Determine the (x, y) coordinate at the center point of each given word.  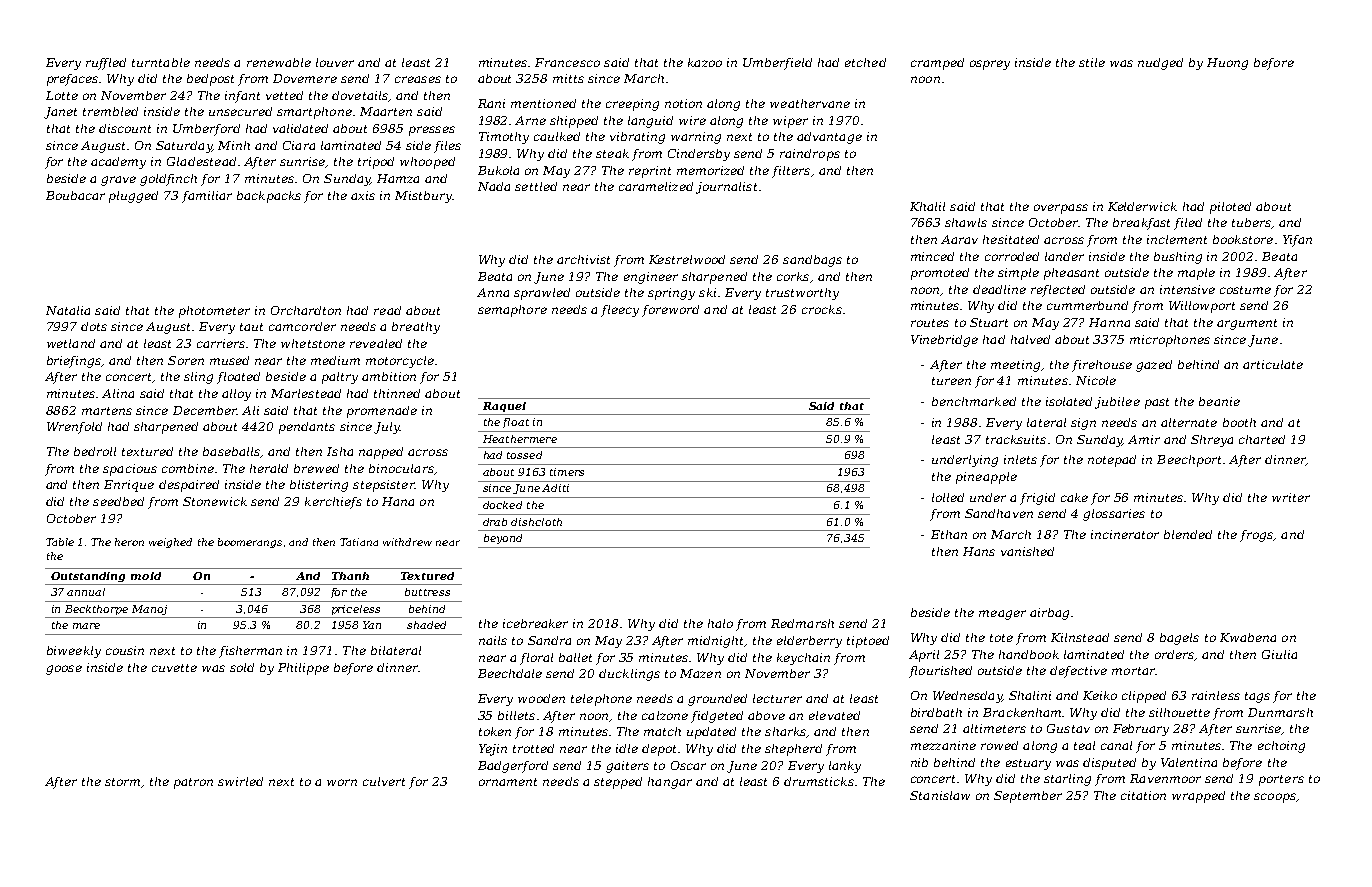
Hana (398, 501)
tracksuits (1016, 439)
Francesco (567, 62)
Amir (1144, 439)
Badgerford (513, 767)
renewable (279, 62)
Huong (1227, 64)
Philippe (303, 669)
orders (1174, 654)
